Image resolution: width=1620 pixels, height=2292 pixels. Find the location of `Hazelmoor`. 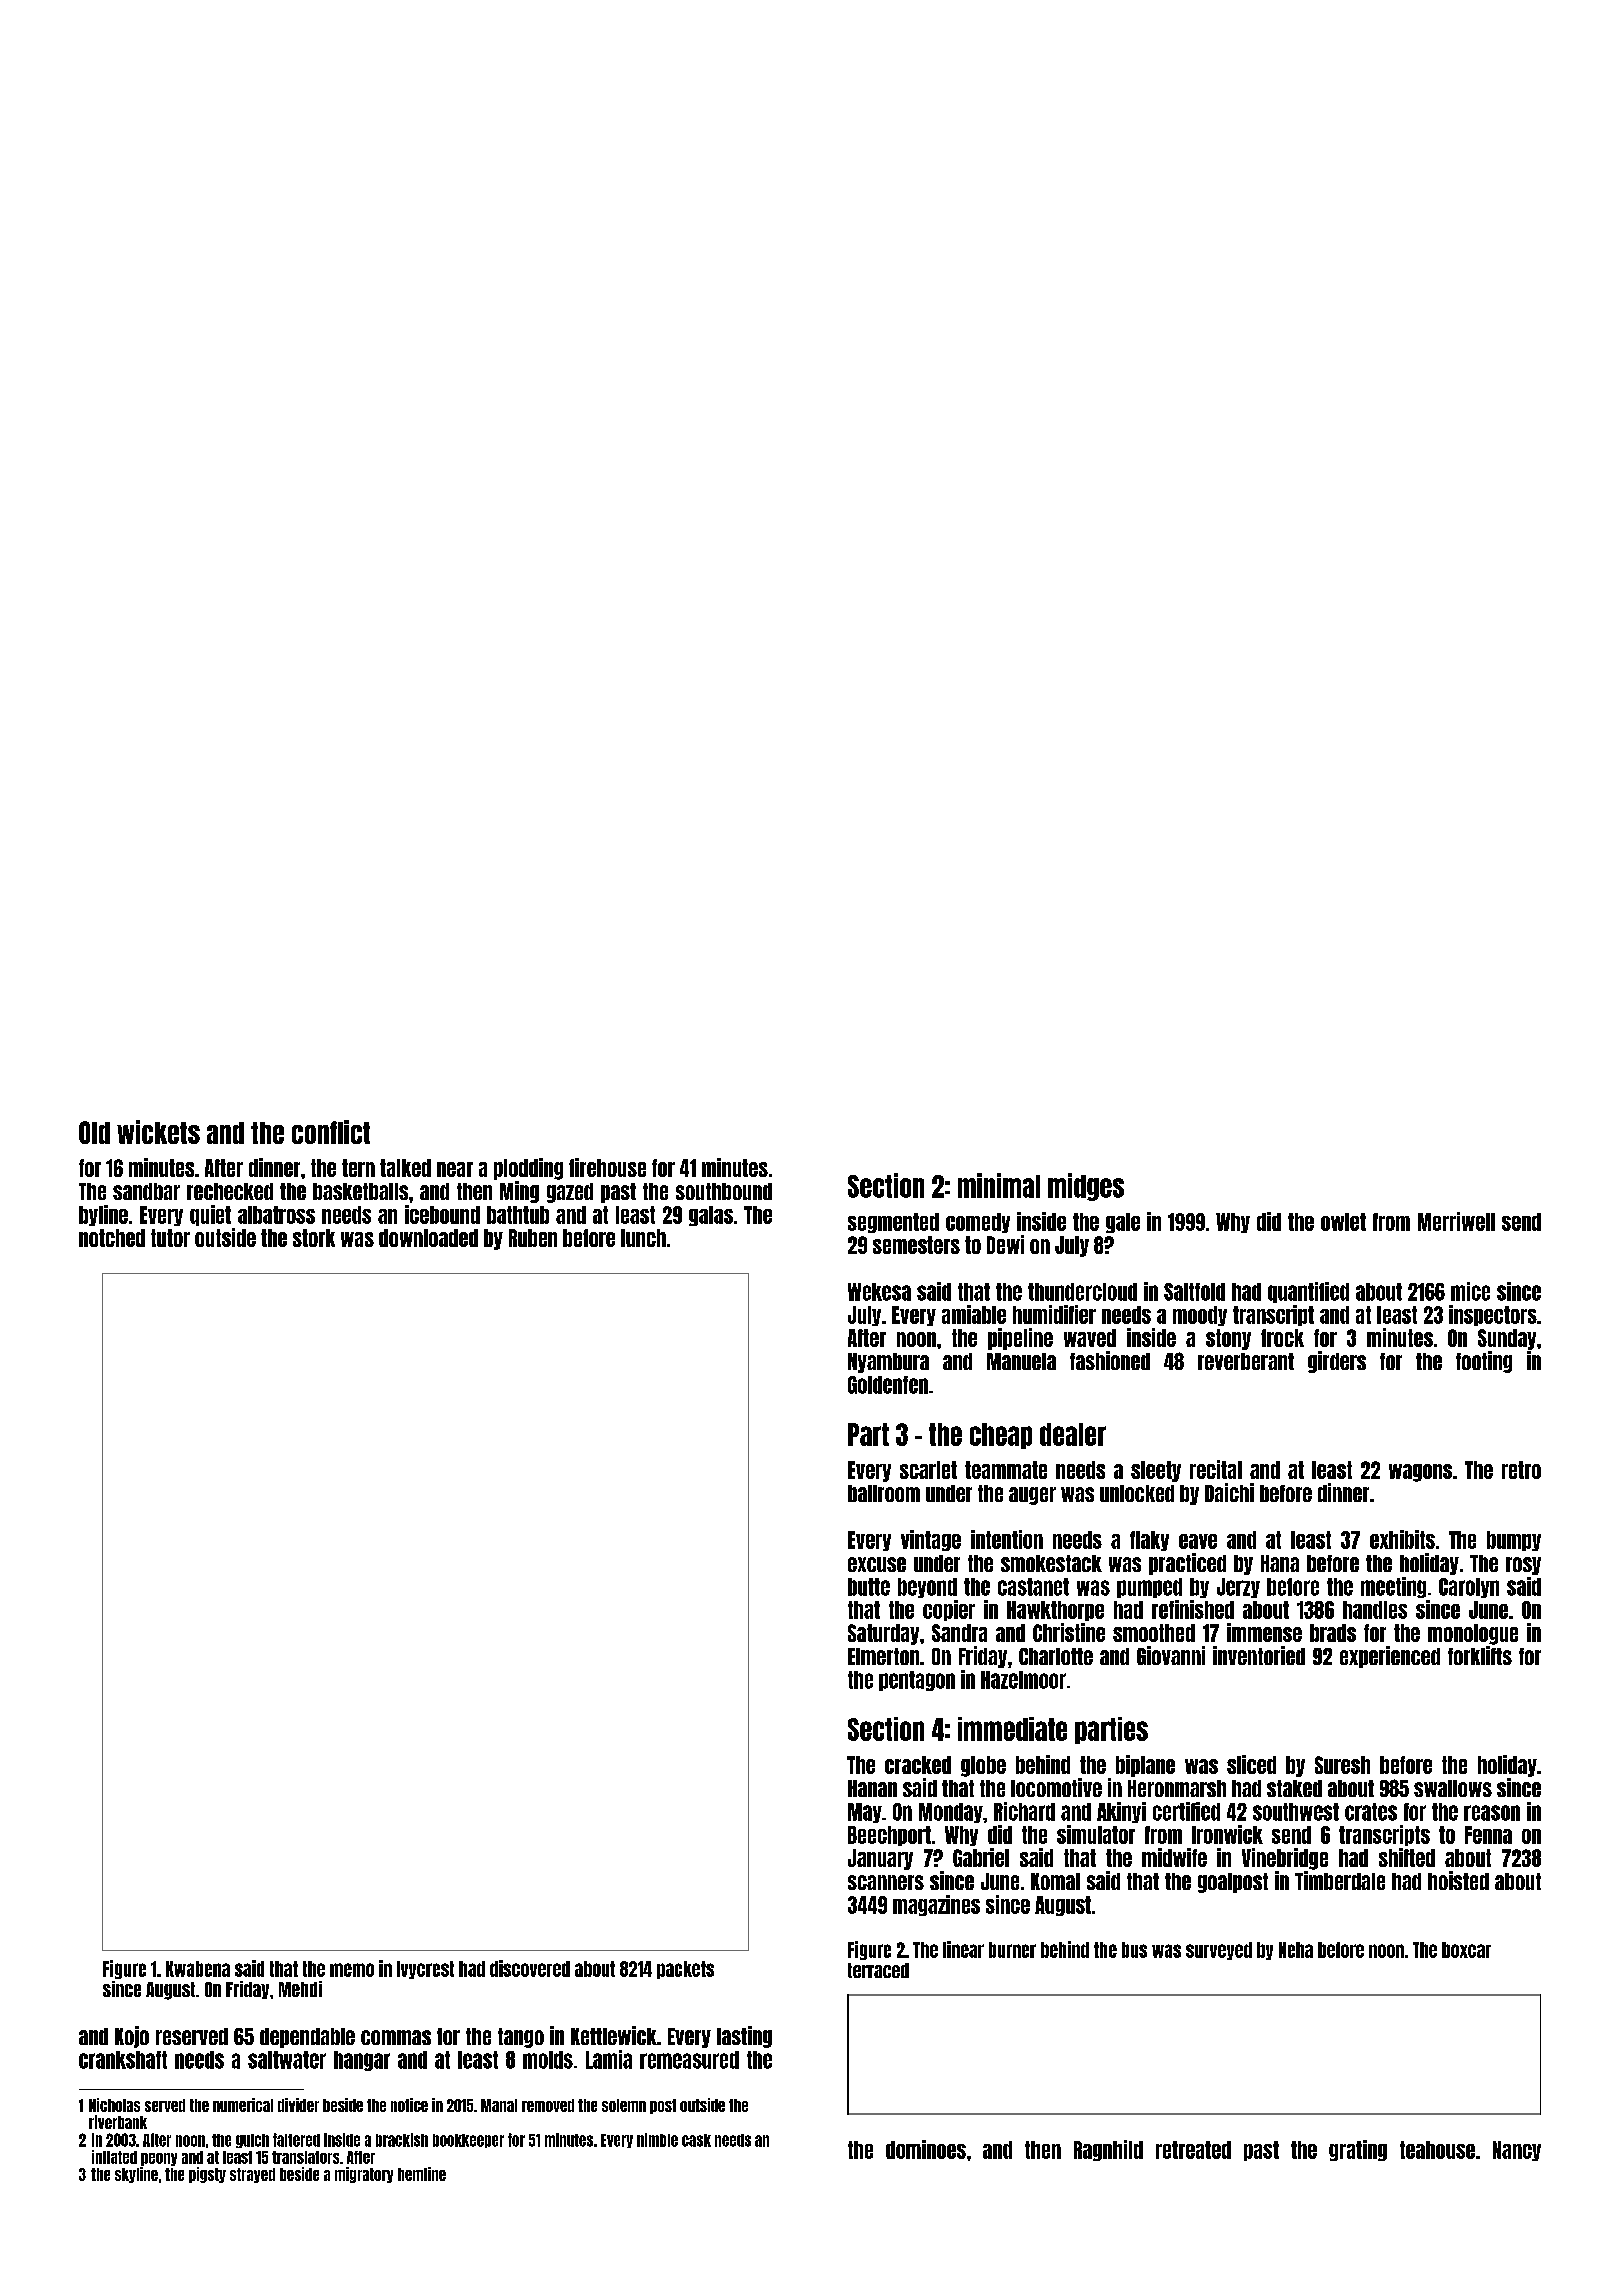

Hazelmoor is located at coordinates (1023, 1680).
